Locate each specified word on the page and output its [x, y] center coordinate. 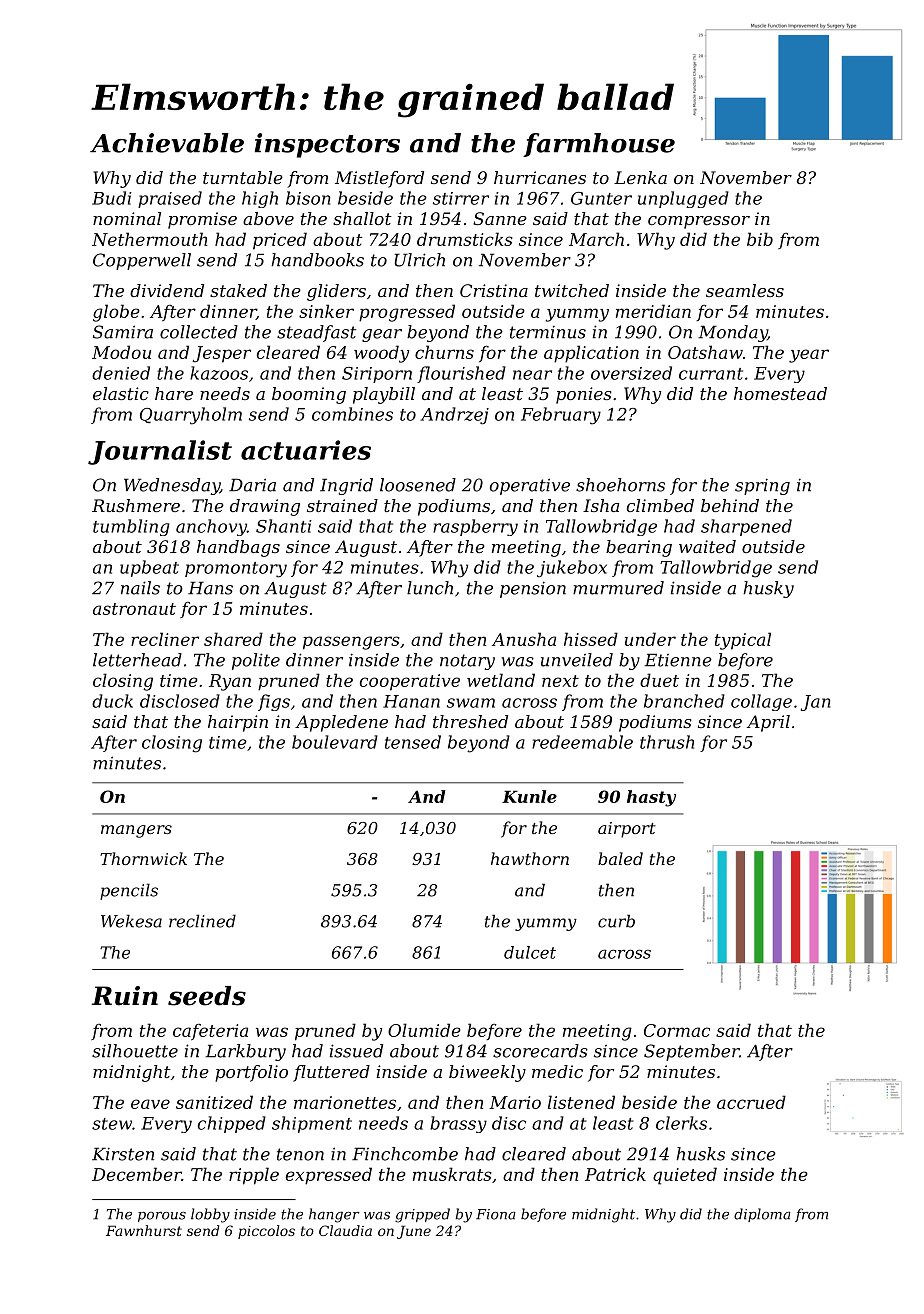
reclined [202, 921]
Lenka [640, 177]
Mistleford [379, 179]
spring [762, 486]
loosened [418, 485]
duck [112, 701]
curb [616, 921]
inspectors [327, 145]
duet [659, 680]
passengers [351, 643]
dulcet [530, 952]
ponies [584, 395]
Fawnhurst [144, 1230]
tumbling [131, 527]
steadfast [316, 333]
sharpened [746, 527]
